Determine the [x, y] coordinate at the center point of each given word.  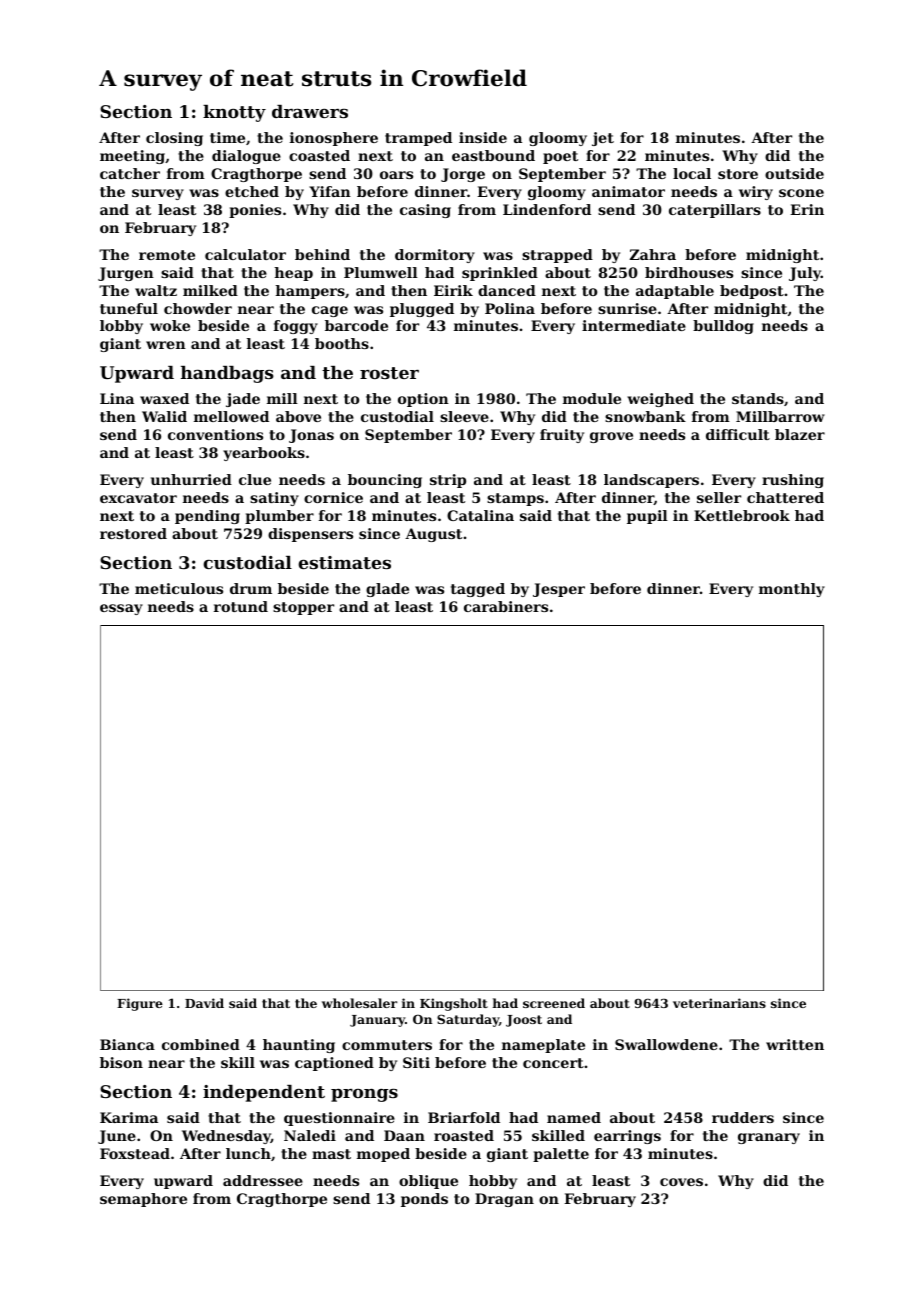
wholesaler [359, 1003]
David [204, 1003]
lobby [121, 327]
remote [167, 255]
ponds [424, 1200]
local [692, 173]
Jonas [311, 436]
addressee [263, 1180]
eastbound [493, 155]
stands [758, 398]
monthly [792, 590]
